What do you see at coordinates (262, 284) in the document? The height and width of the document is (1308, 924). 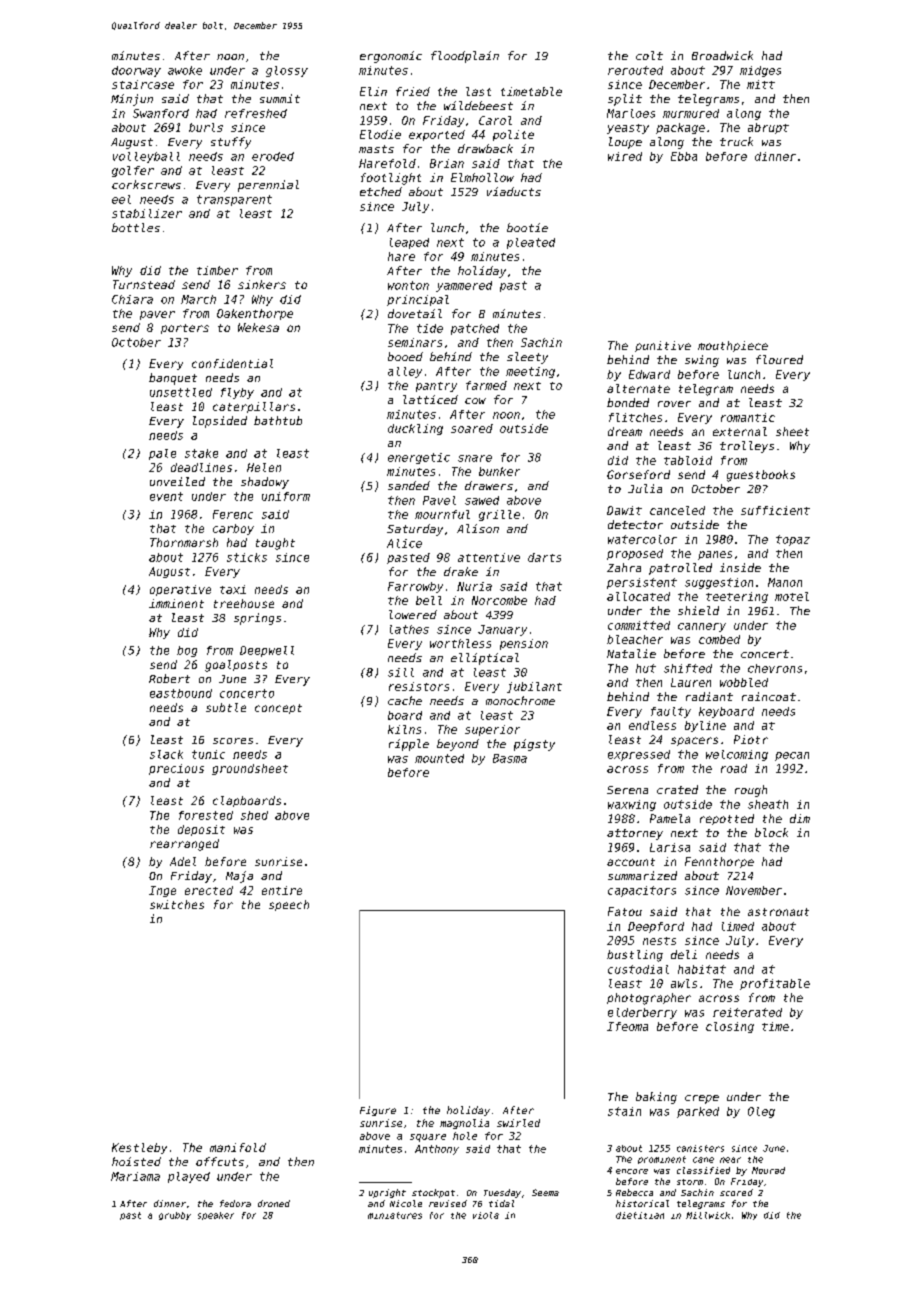 I see `sinkers` at bounding box center [262, 284].
